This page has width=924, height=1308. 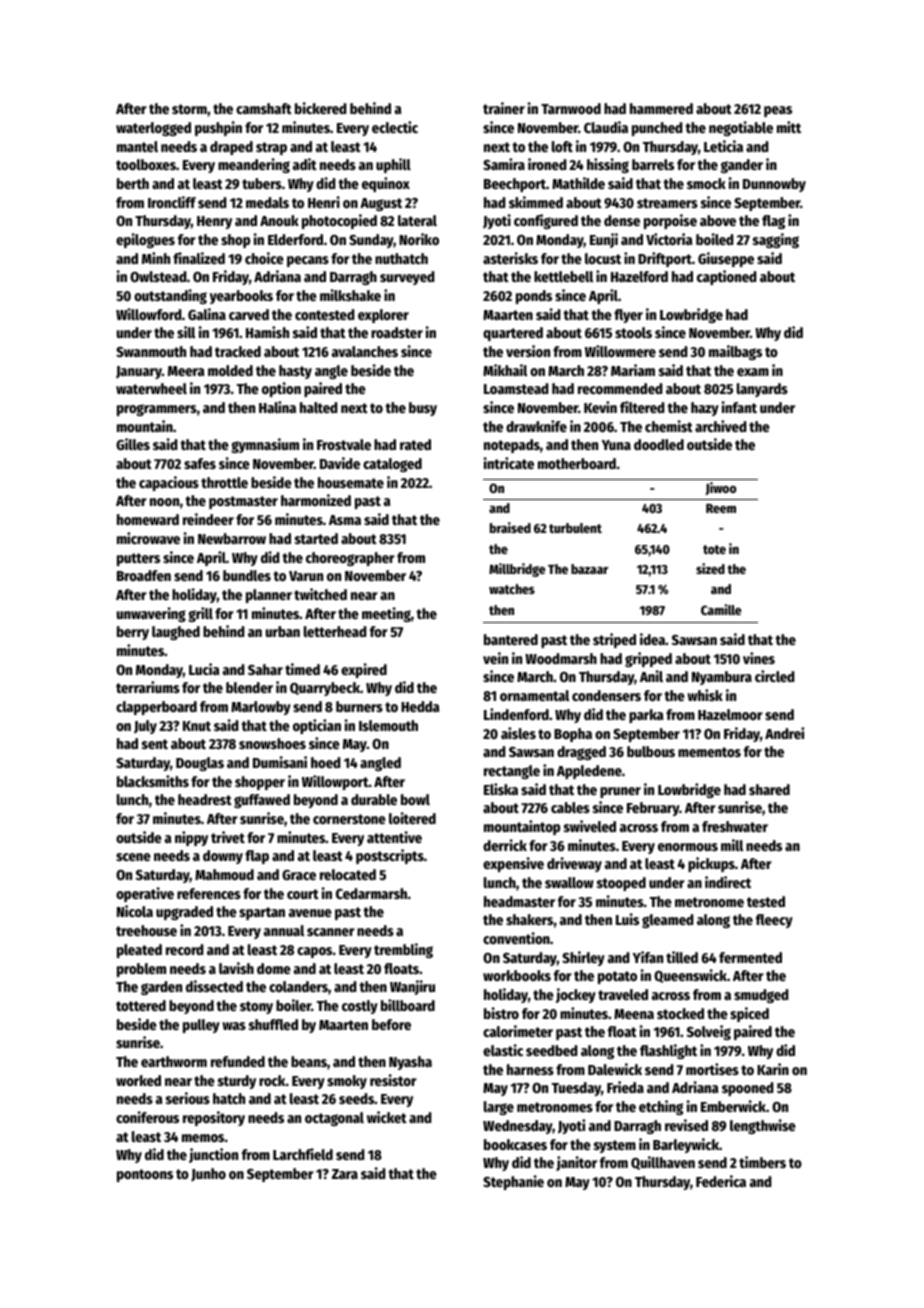 I want to click on storm, so click(x=189, y=109).
